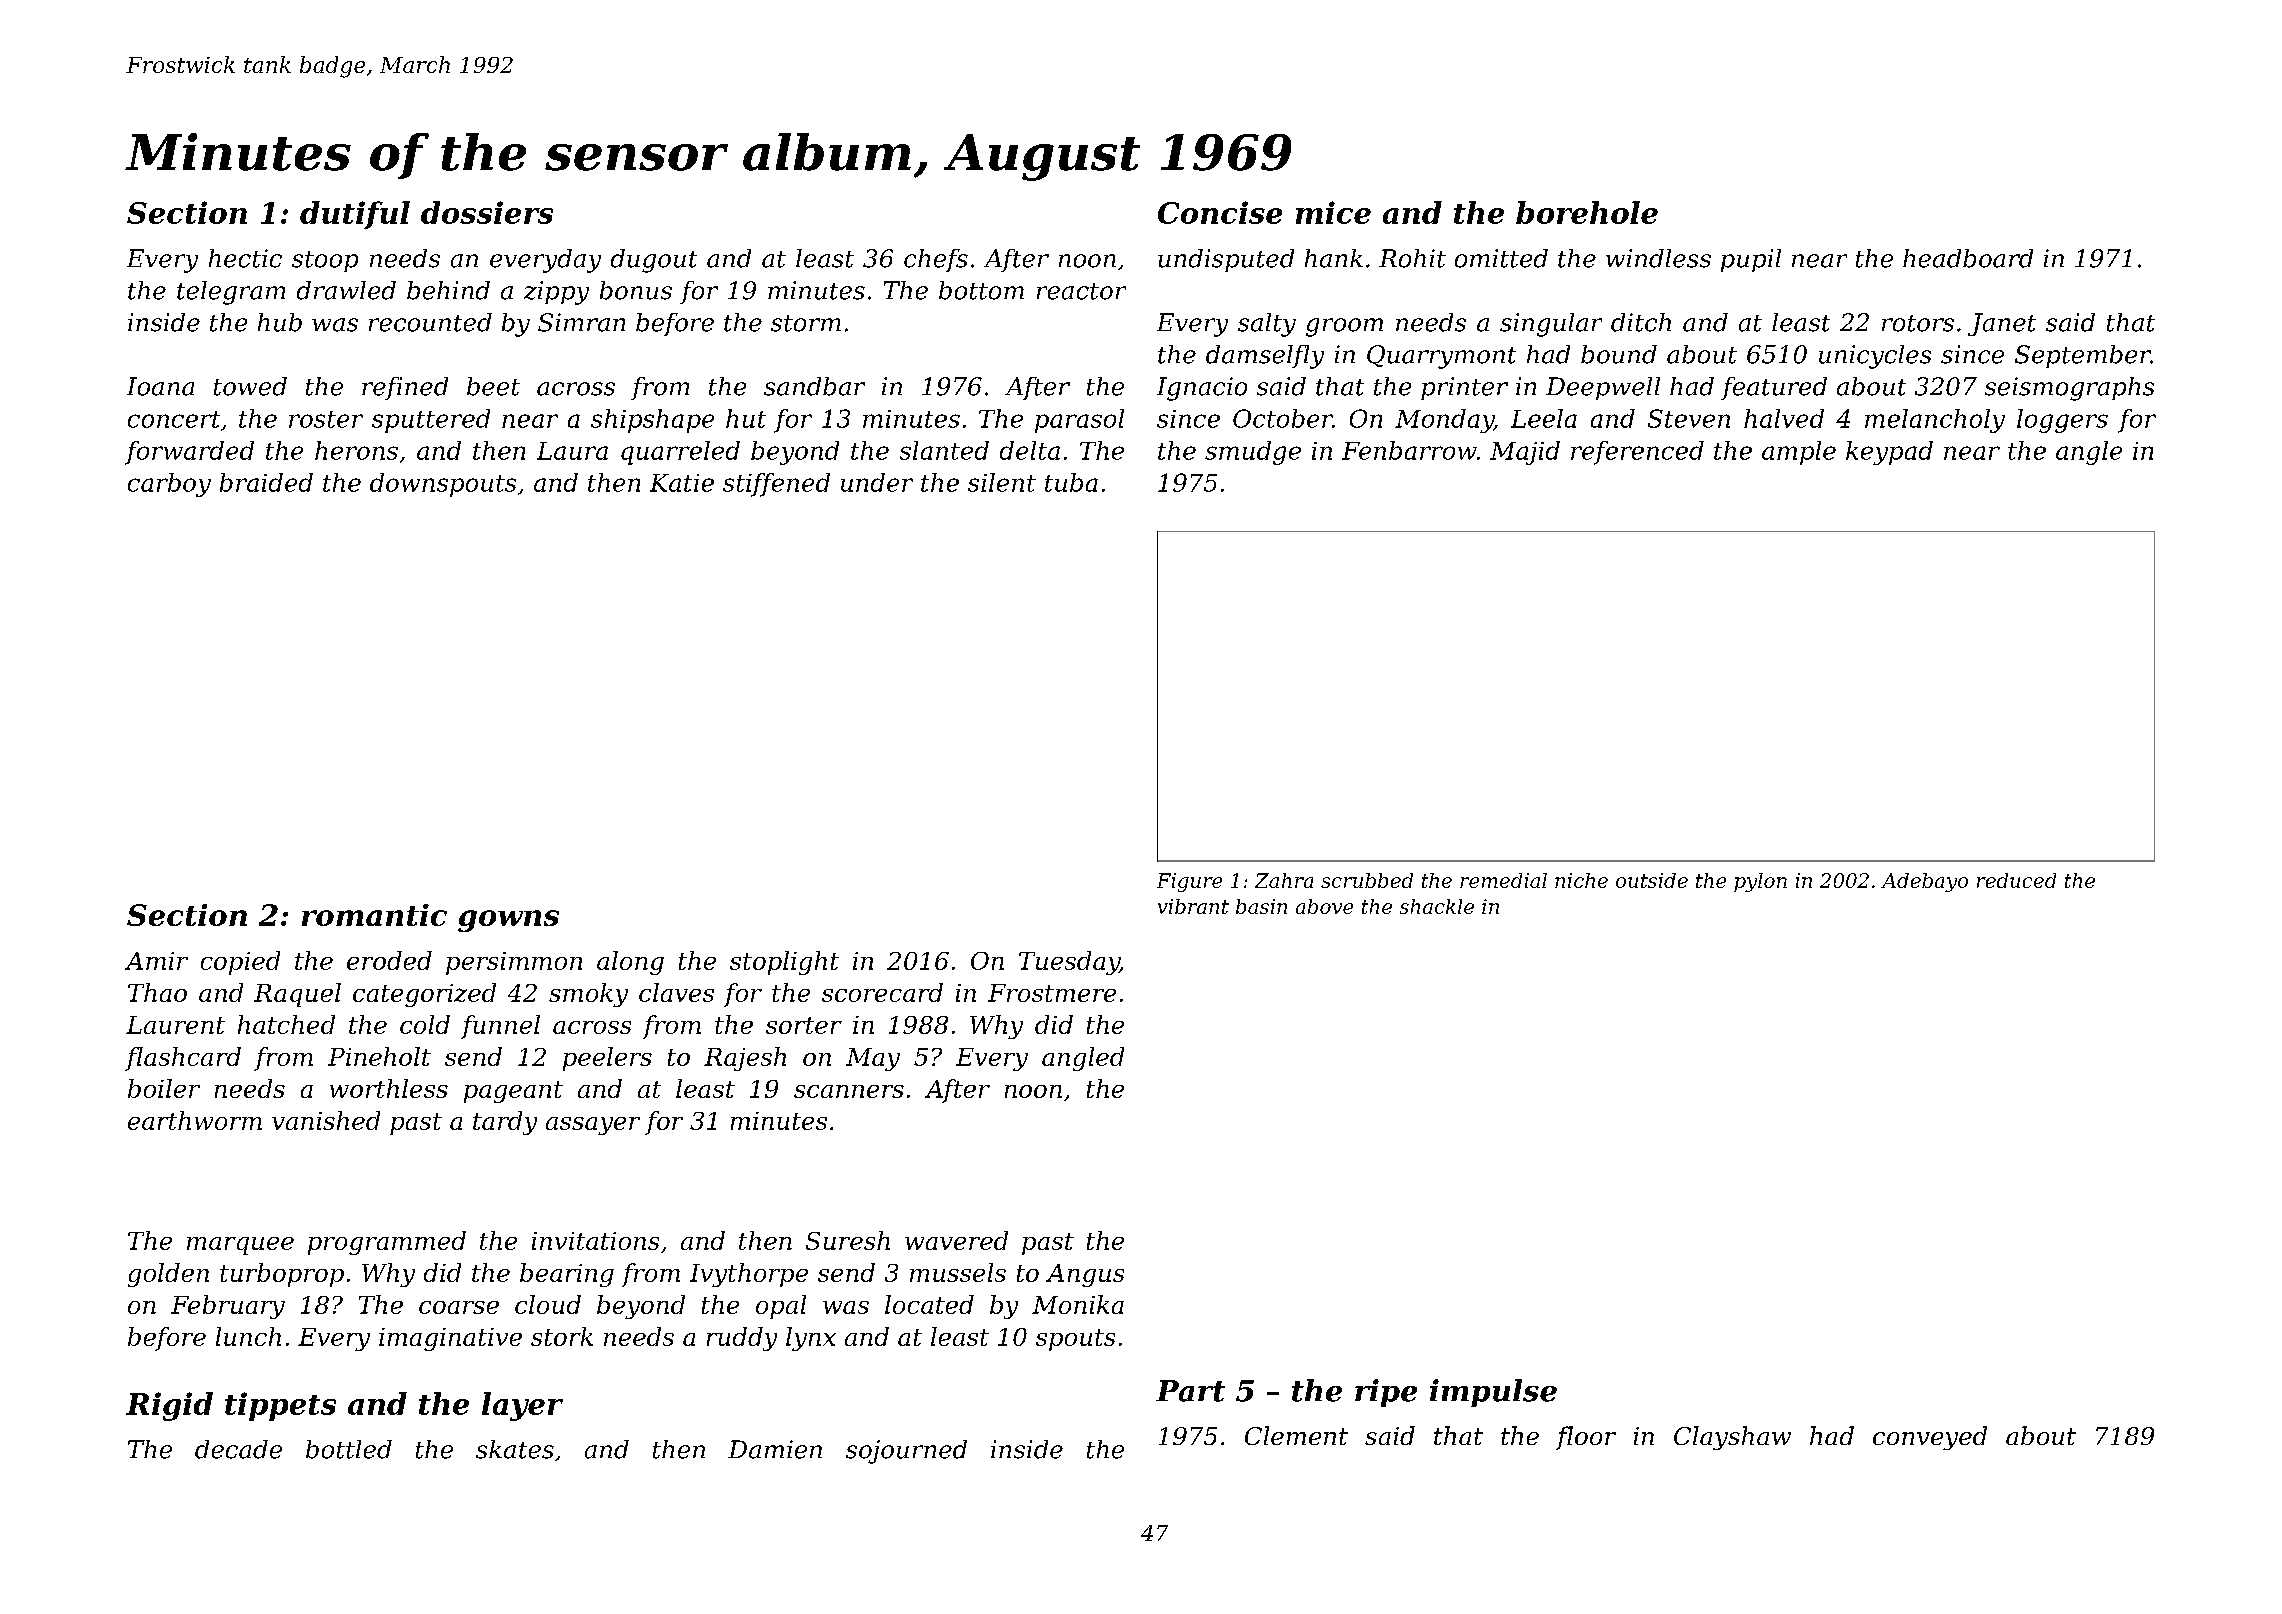 This screenshot has height=1614, width=2282. Describe the element at coordinates (248, 1336) in the screenshot. I see `lunch` at that location.
